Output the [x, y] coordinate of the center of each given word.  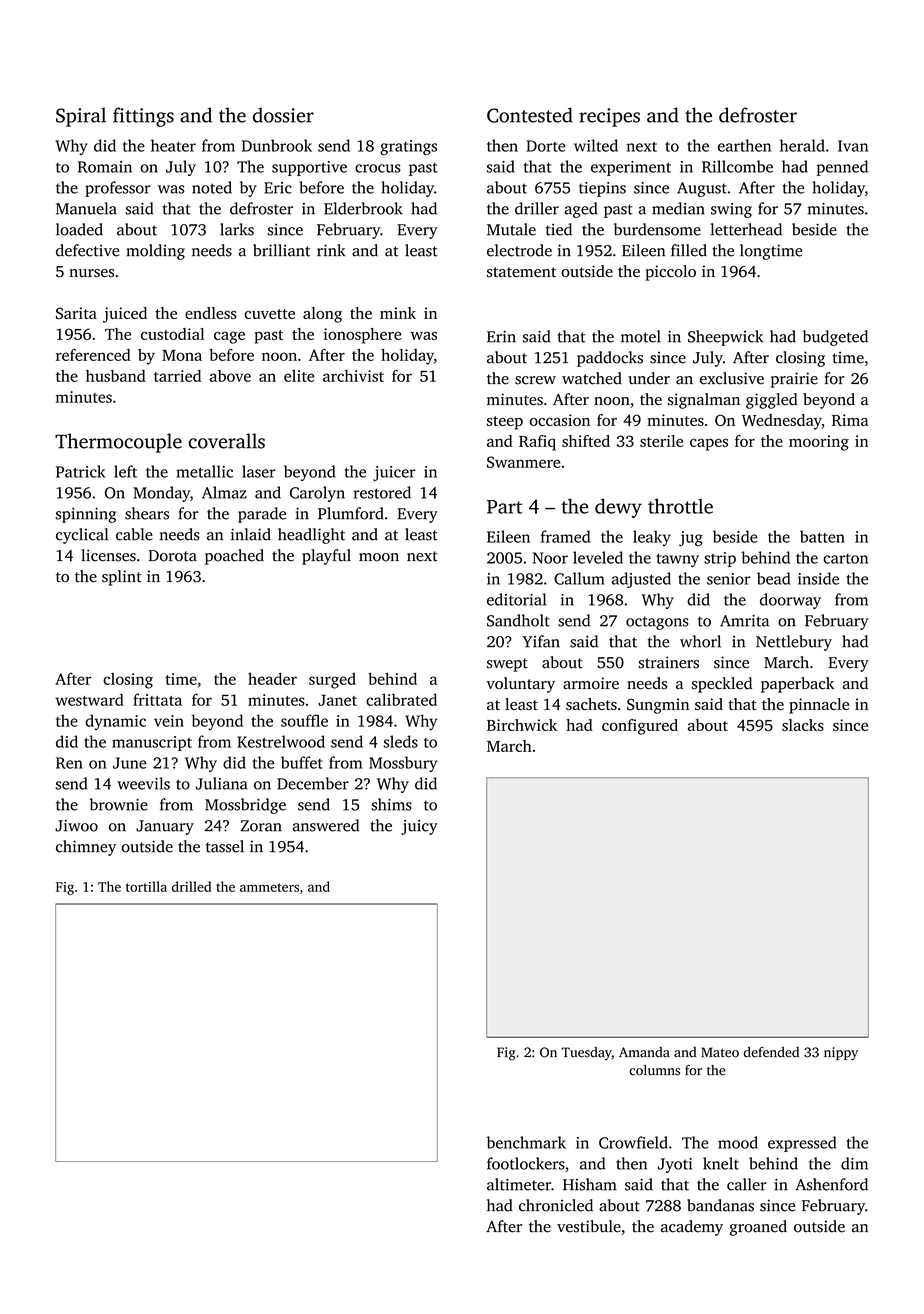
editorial [516, 599]
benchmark [526, 1142]
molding [155, 252]
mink [398, 313]
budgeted [835, 338]
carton [845, 559]
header [272, 679]
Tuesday [586, 1053]
